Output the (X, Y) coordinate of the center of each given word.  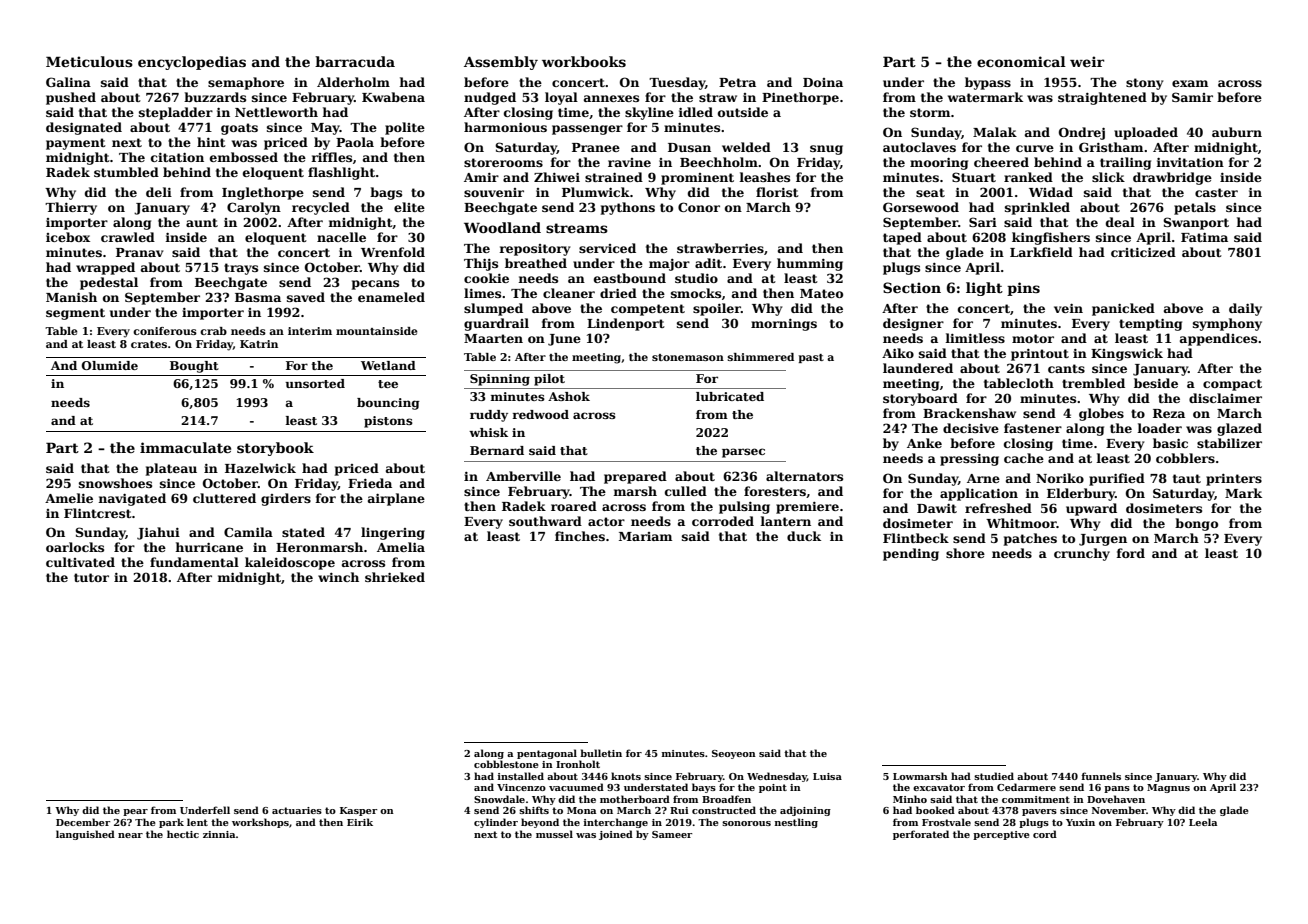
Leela (1203, 822)
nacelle (341, 237)
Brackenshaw (969, 413)
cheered (1001, 162)
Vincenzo (521, 787)
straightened (1102, 98)
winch (338, 577)
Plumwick (596, 192)
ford (1130, 553)
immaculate (185, 447)
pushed (71, 98)
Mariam (645, 536)
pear (135, 812)
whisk (488, 432)
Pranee (596, 147)
